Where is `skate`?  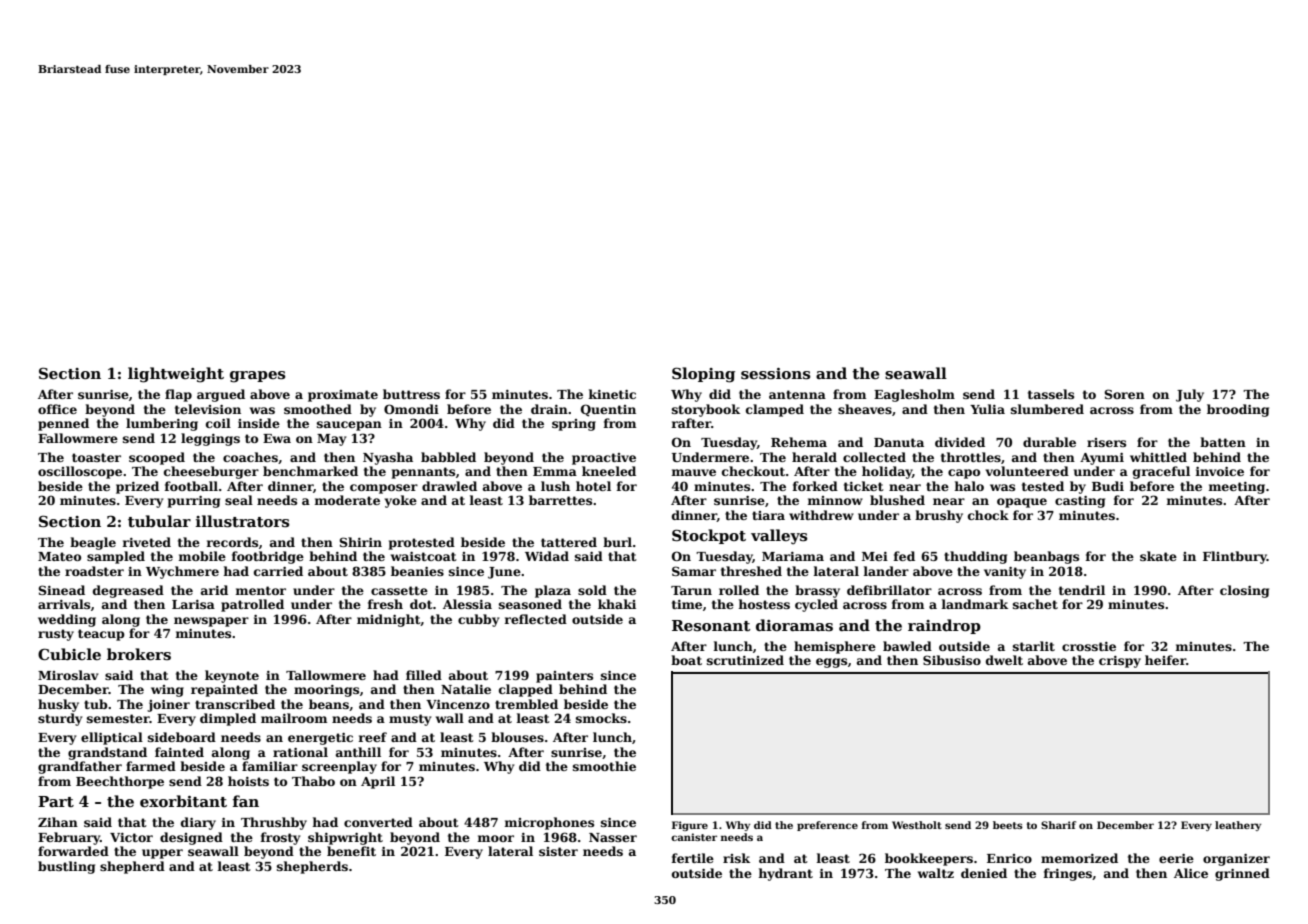 skate is located at coordinates (1158, 556).
